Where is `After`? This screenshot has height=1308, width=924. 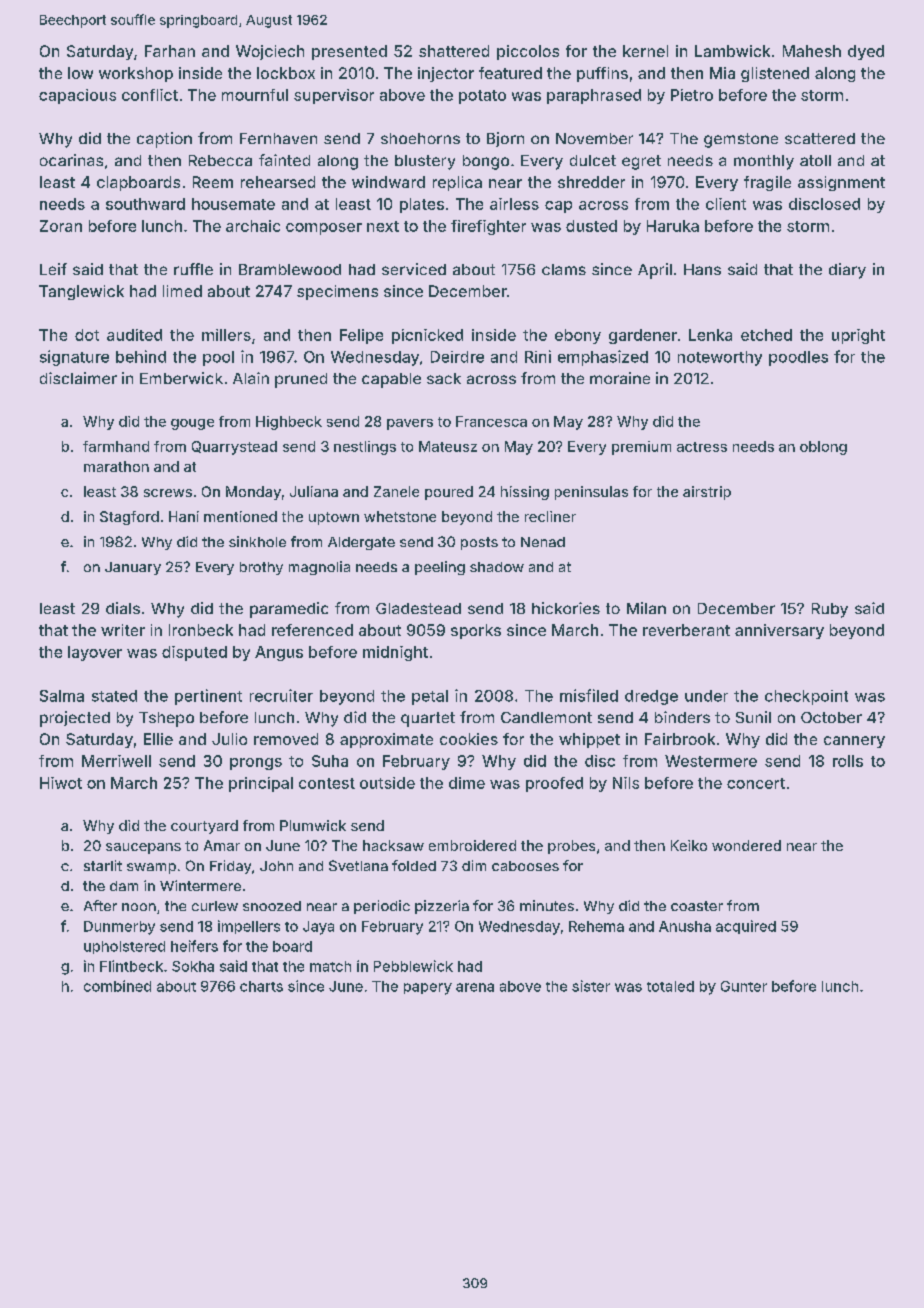 After is located at coordinates (100, 905).
